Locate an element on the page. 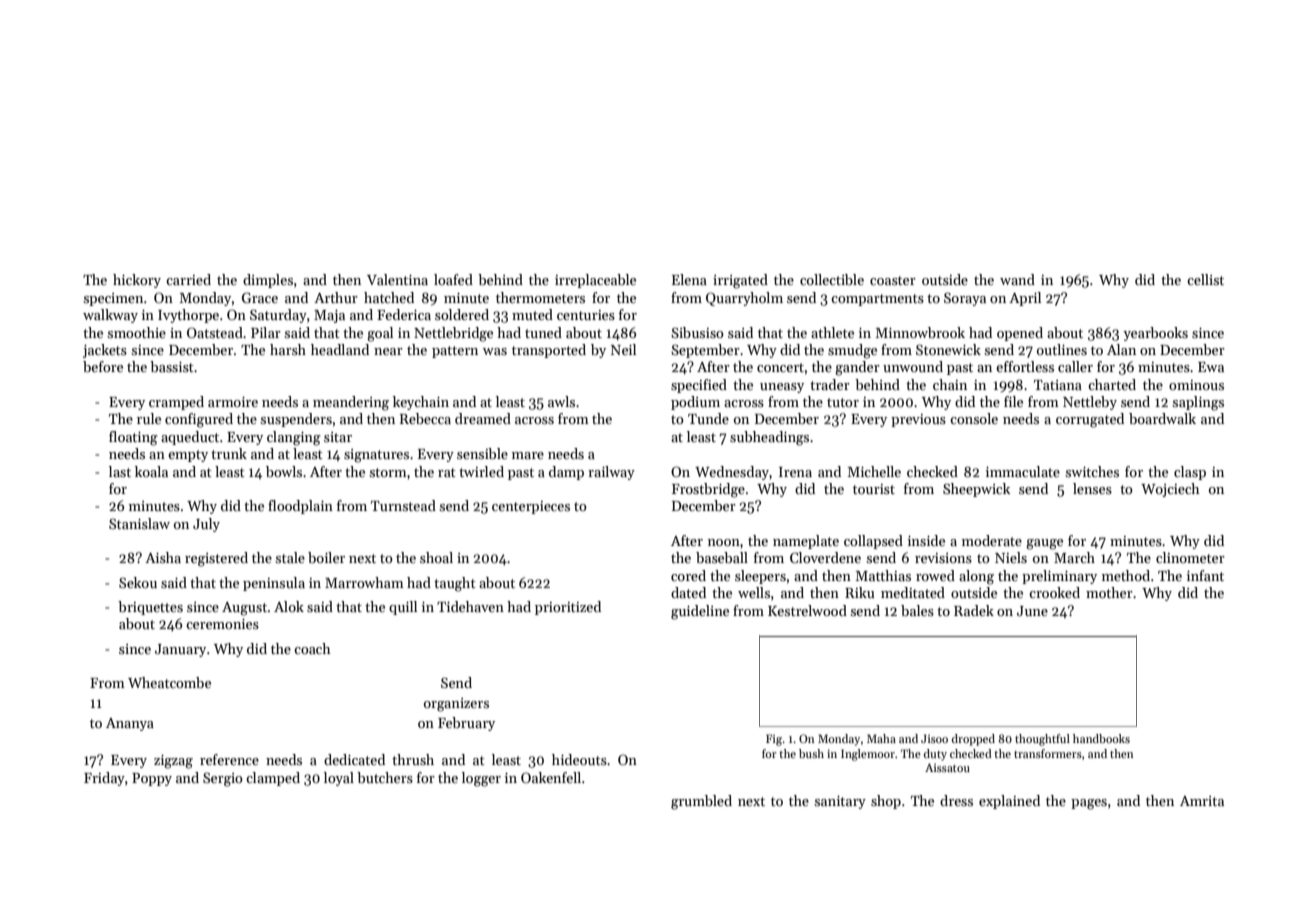 This document has width=1308, height=924. rule is located at coordinates (149, 418).
